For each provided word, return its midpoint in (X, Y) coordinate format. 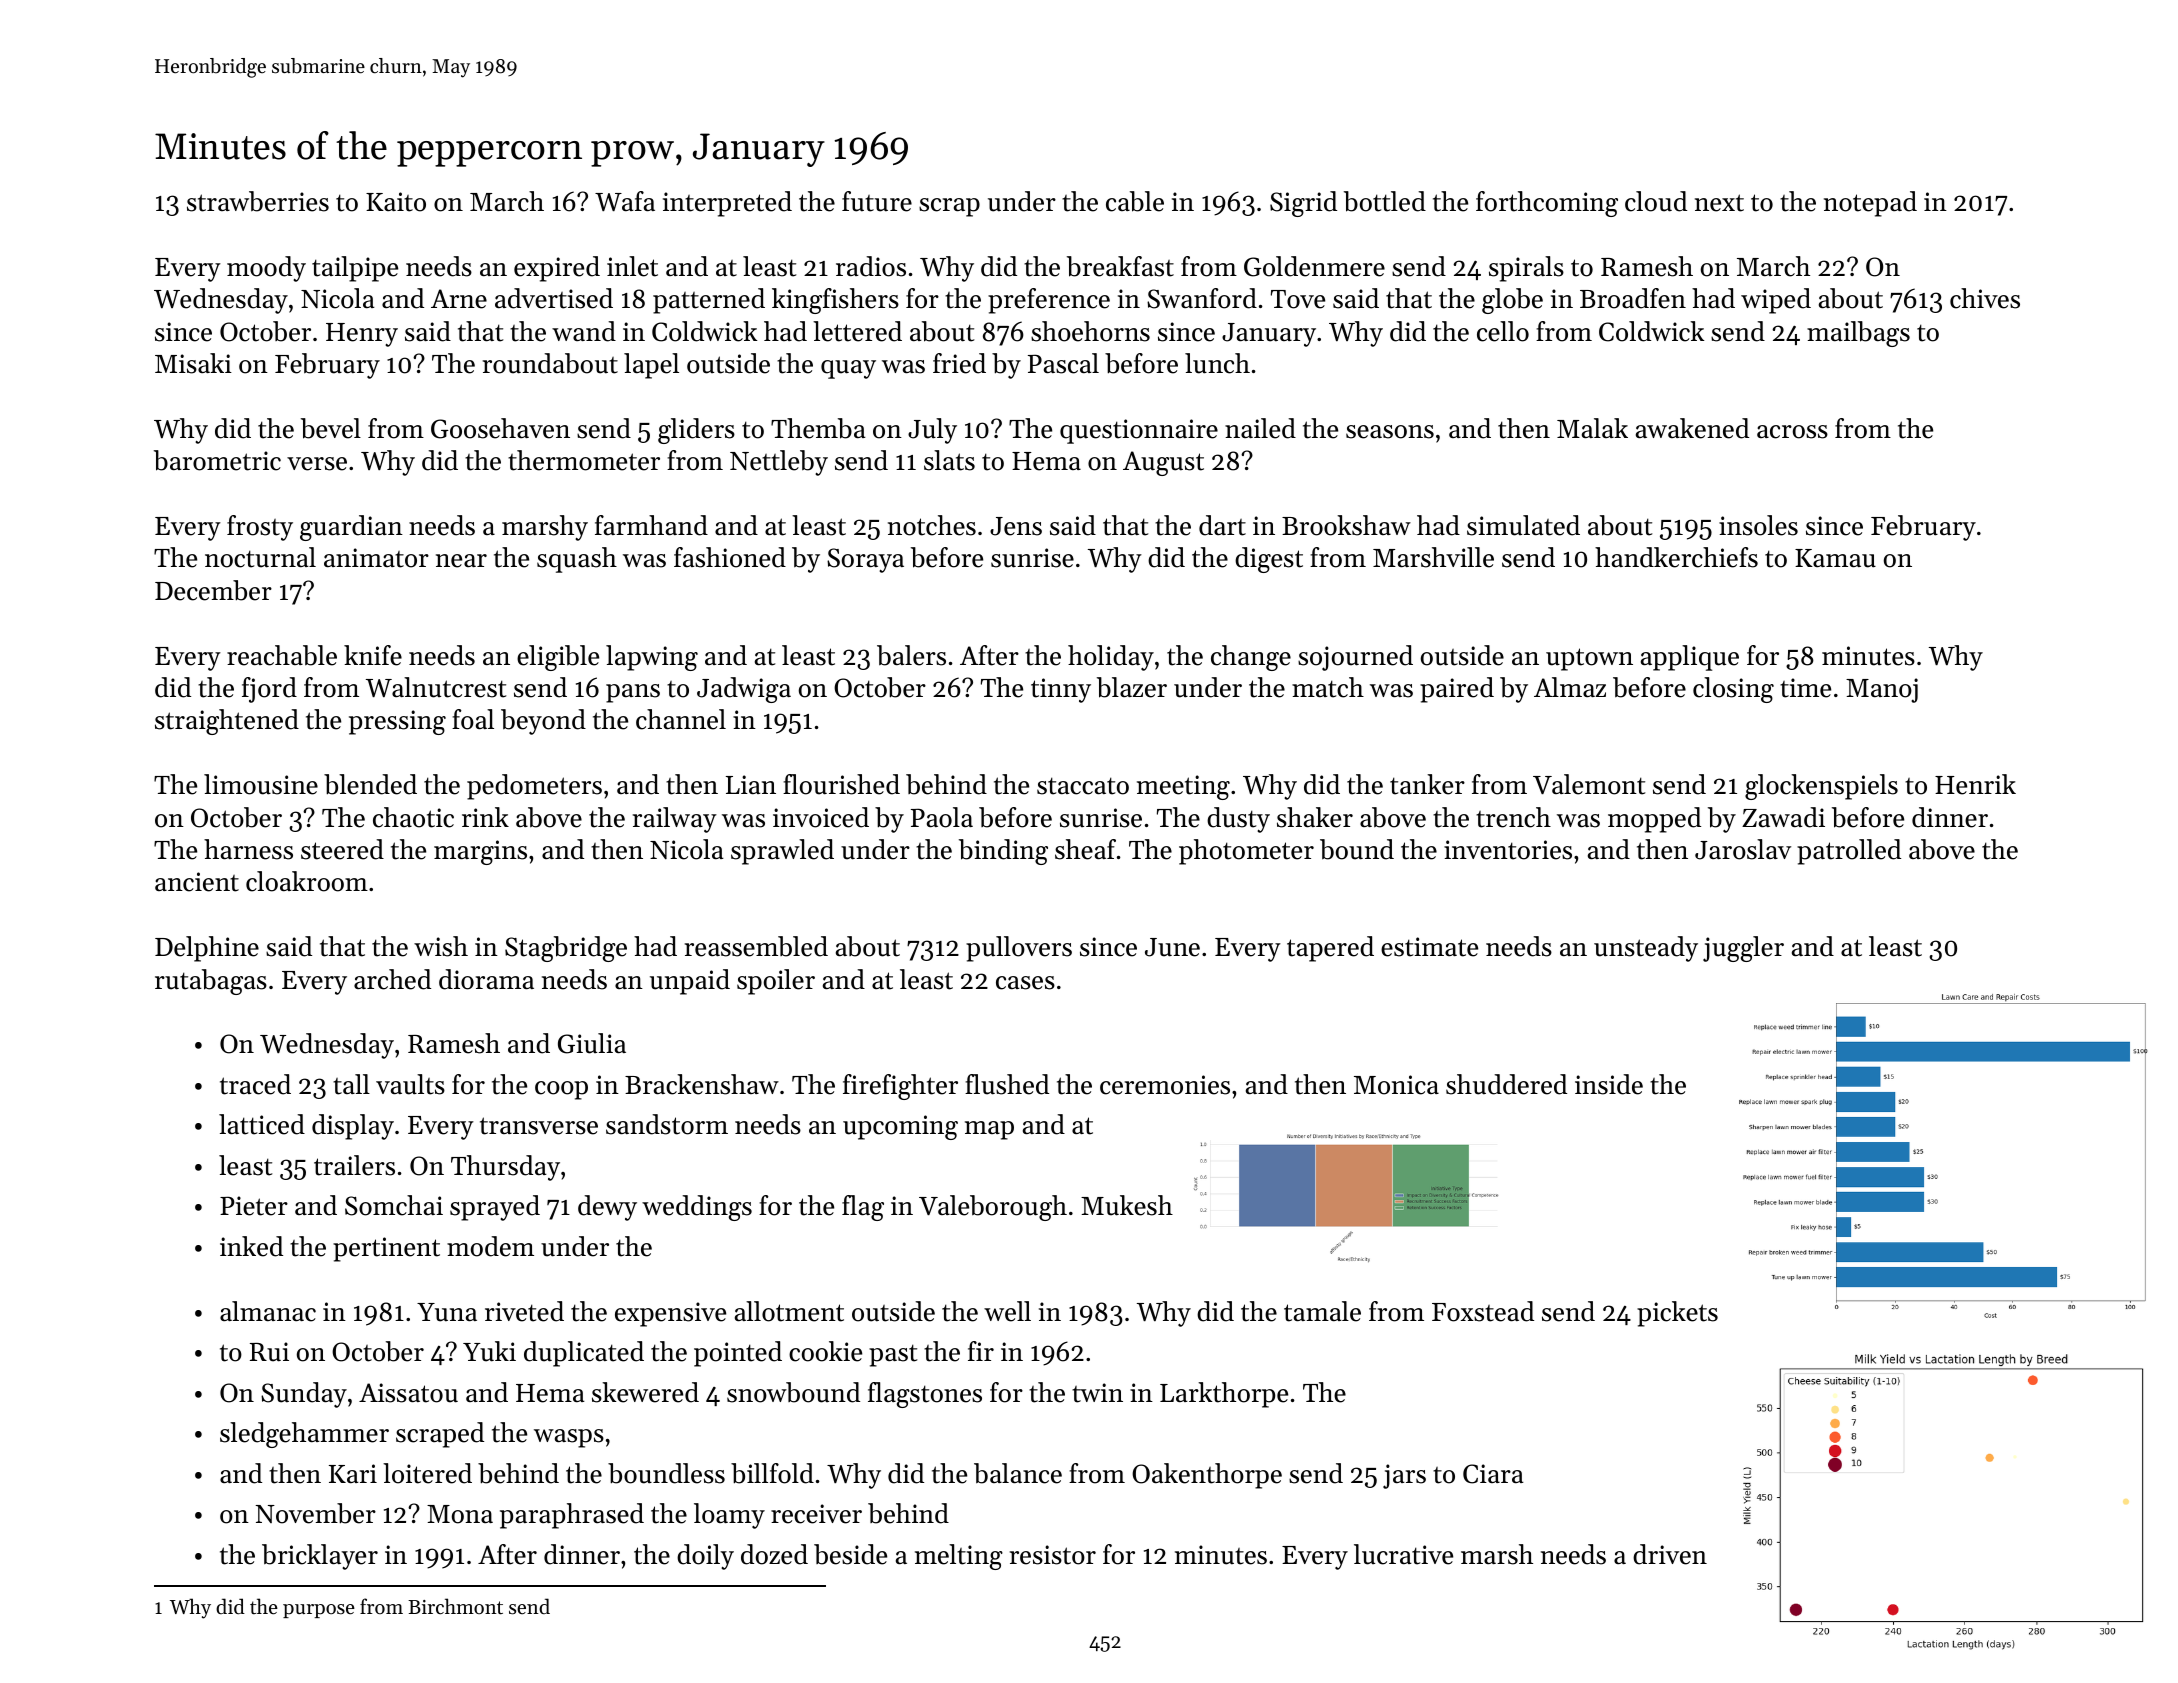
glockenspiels (1821, 787)
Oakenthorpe (1207, 1476)
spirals (1526, 269)
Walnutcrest (436, 687)
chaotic (413, 817)
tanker (1427, 784)
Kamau (1835, 558)
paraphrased (572, 1516)
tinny (1061, 690)
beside (850, 1554)
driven (1670, 1554)
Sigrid (1303, 204)
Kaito (396, 202)
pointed (738, 1354)
